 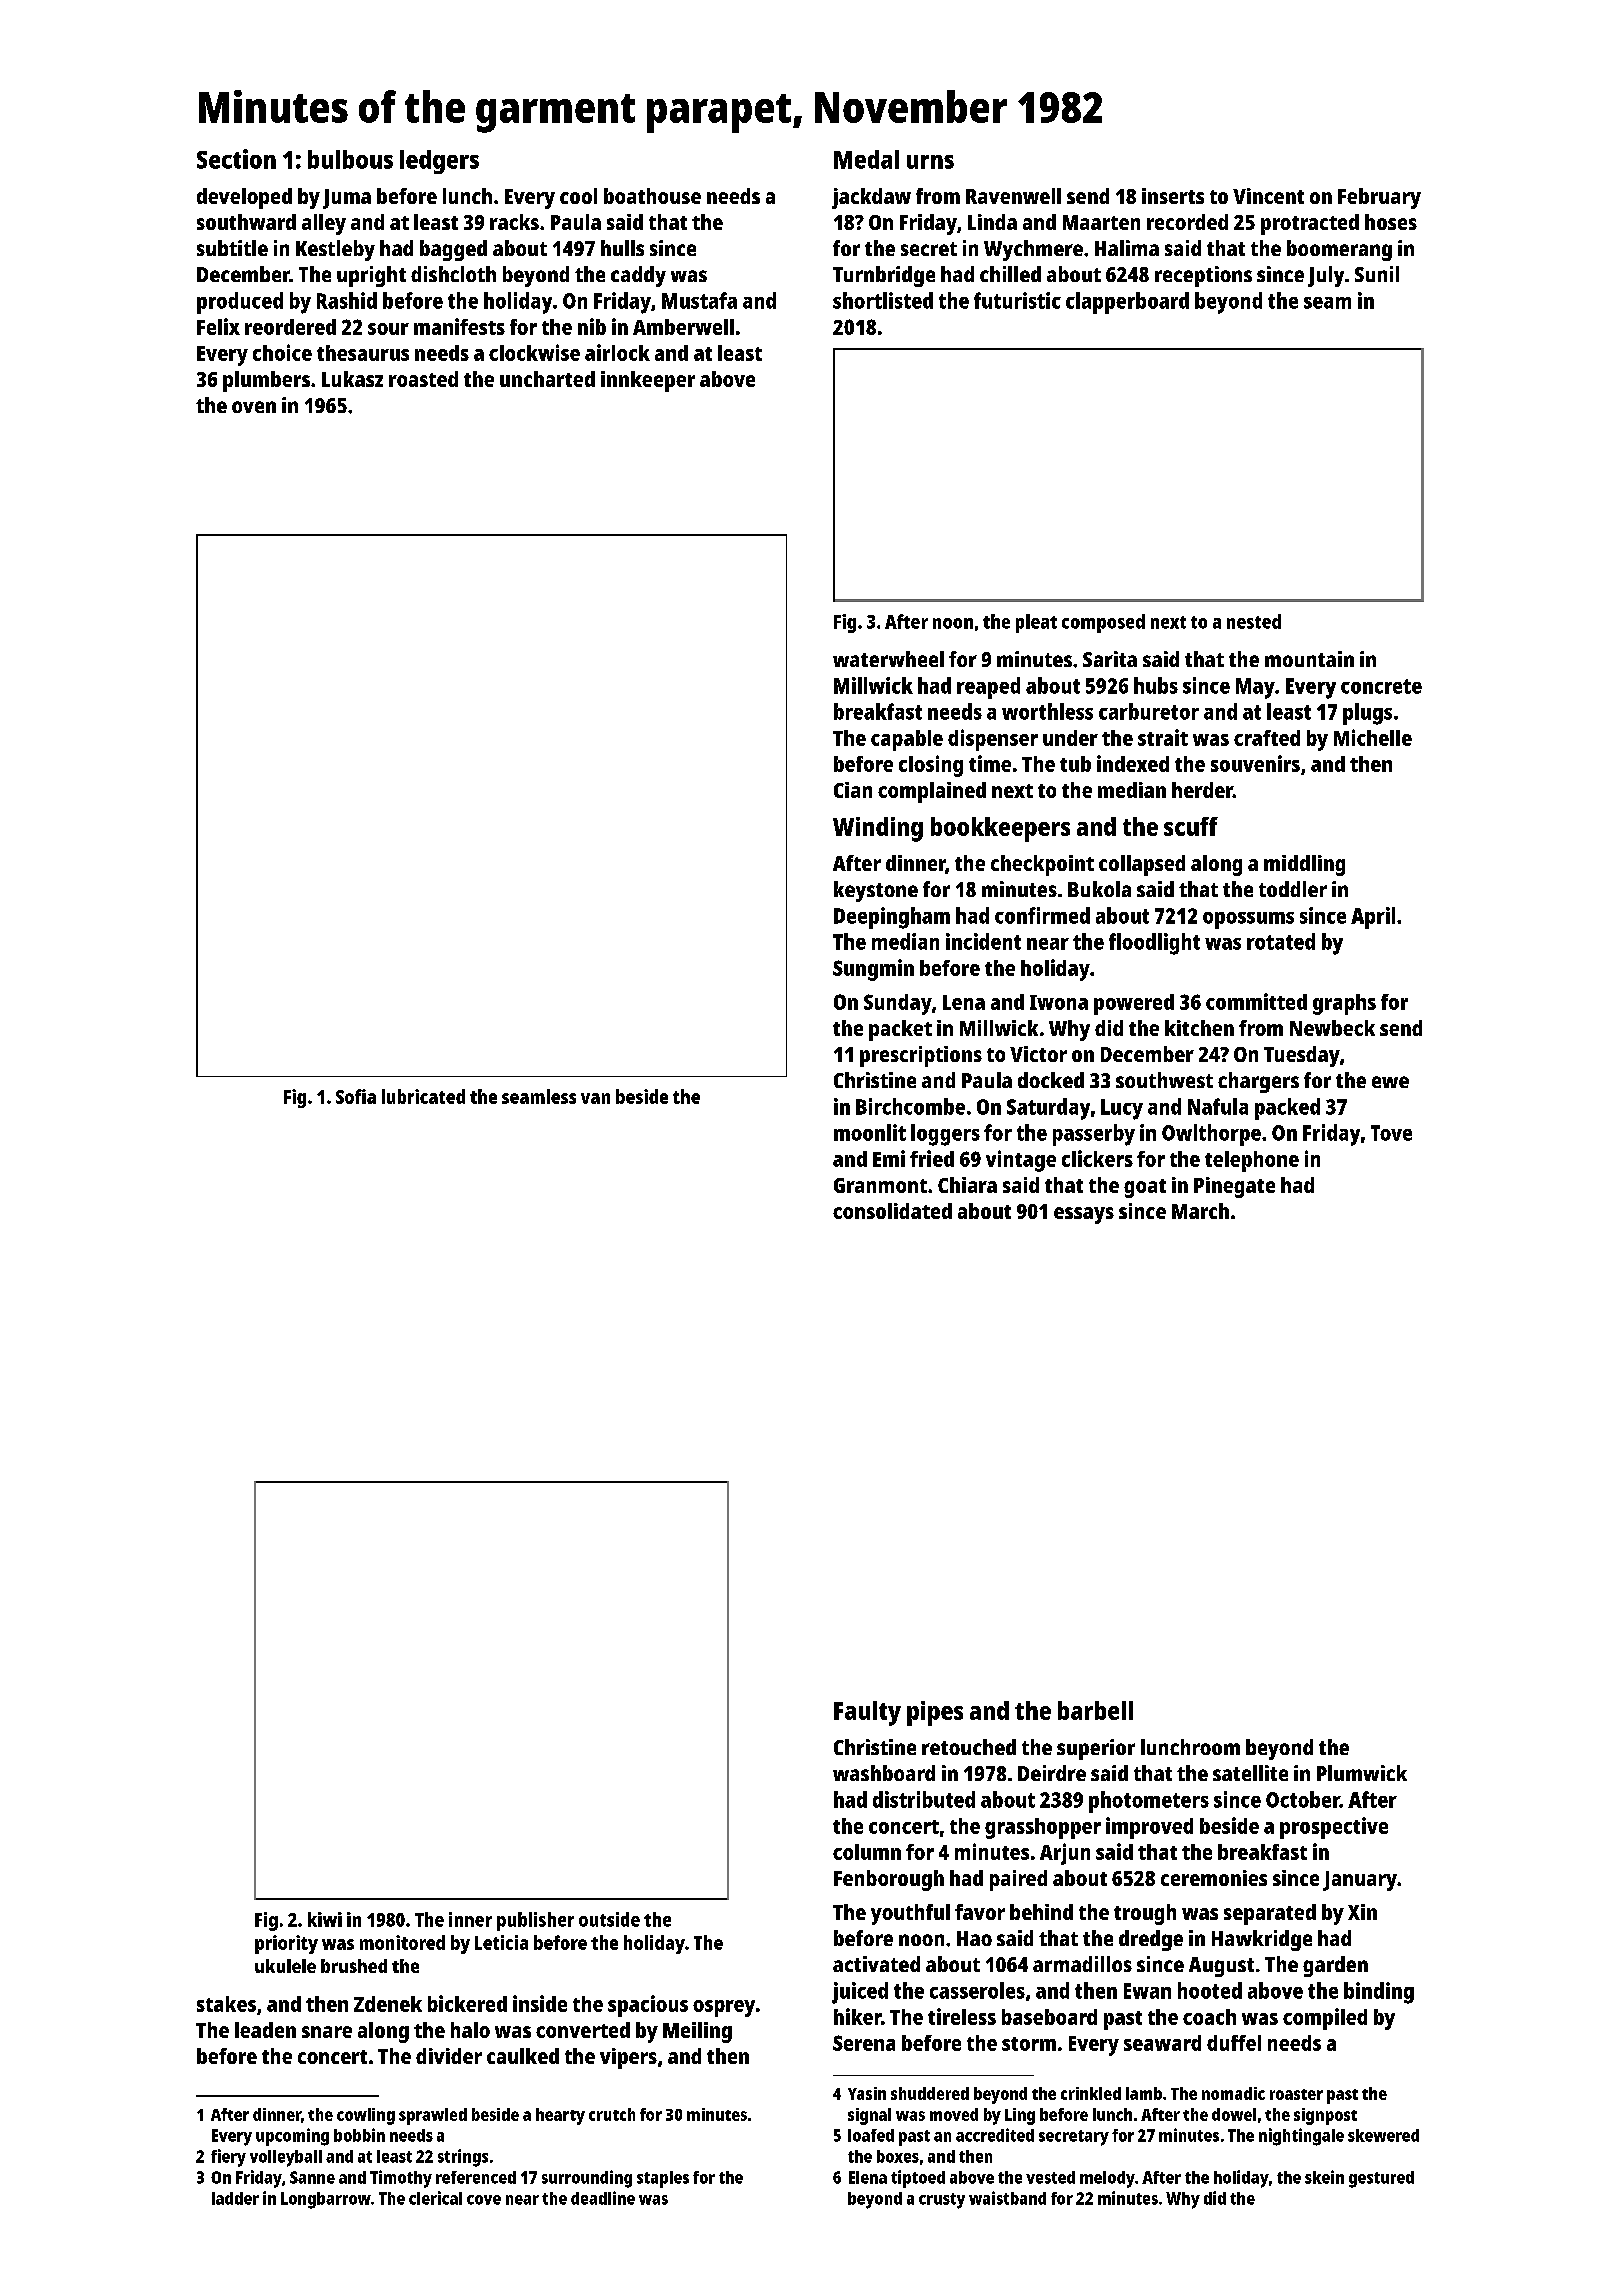 What do you see at coordinates (866, 159) in the screenshot?
I see `Medal` at bounding box center [866, 159].
